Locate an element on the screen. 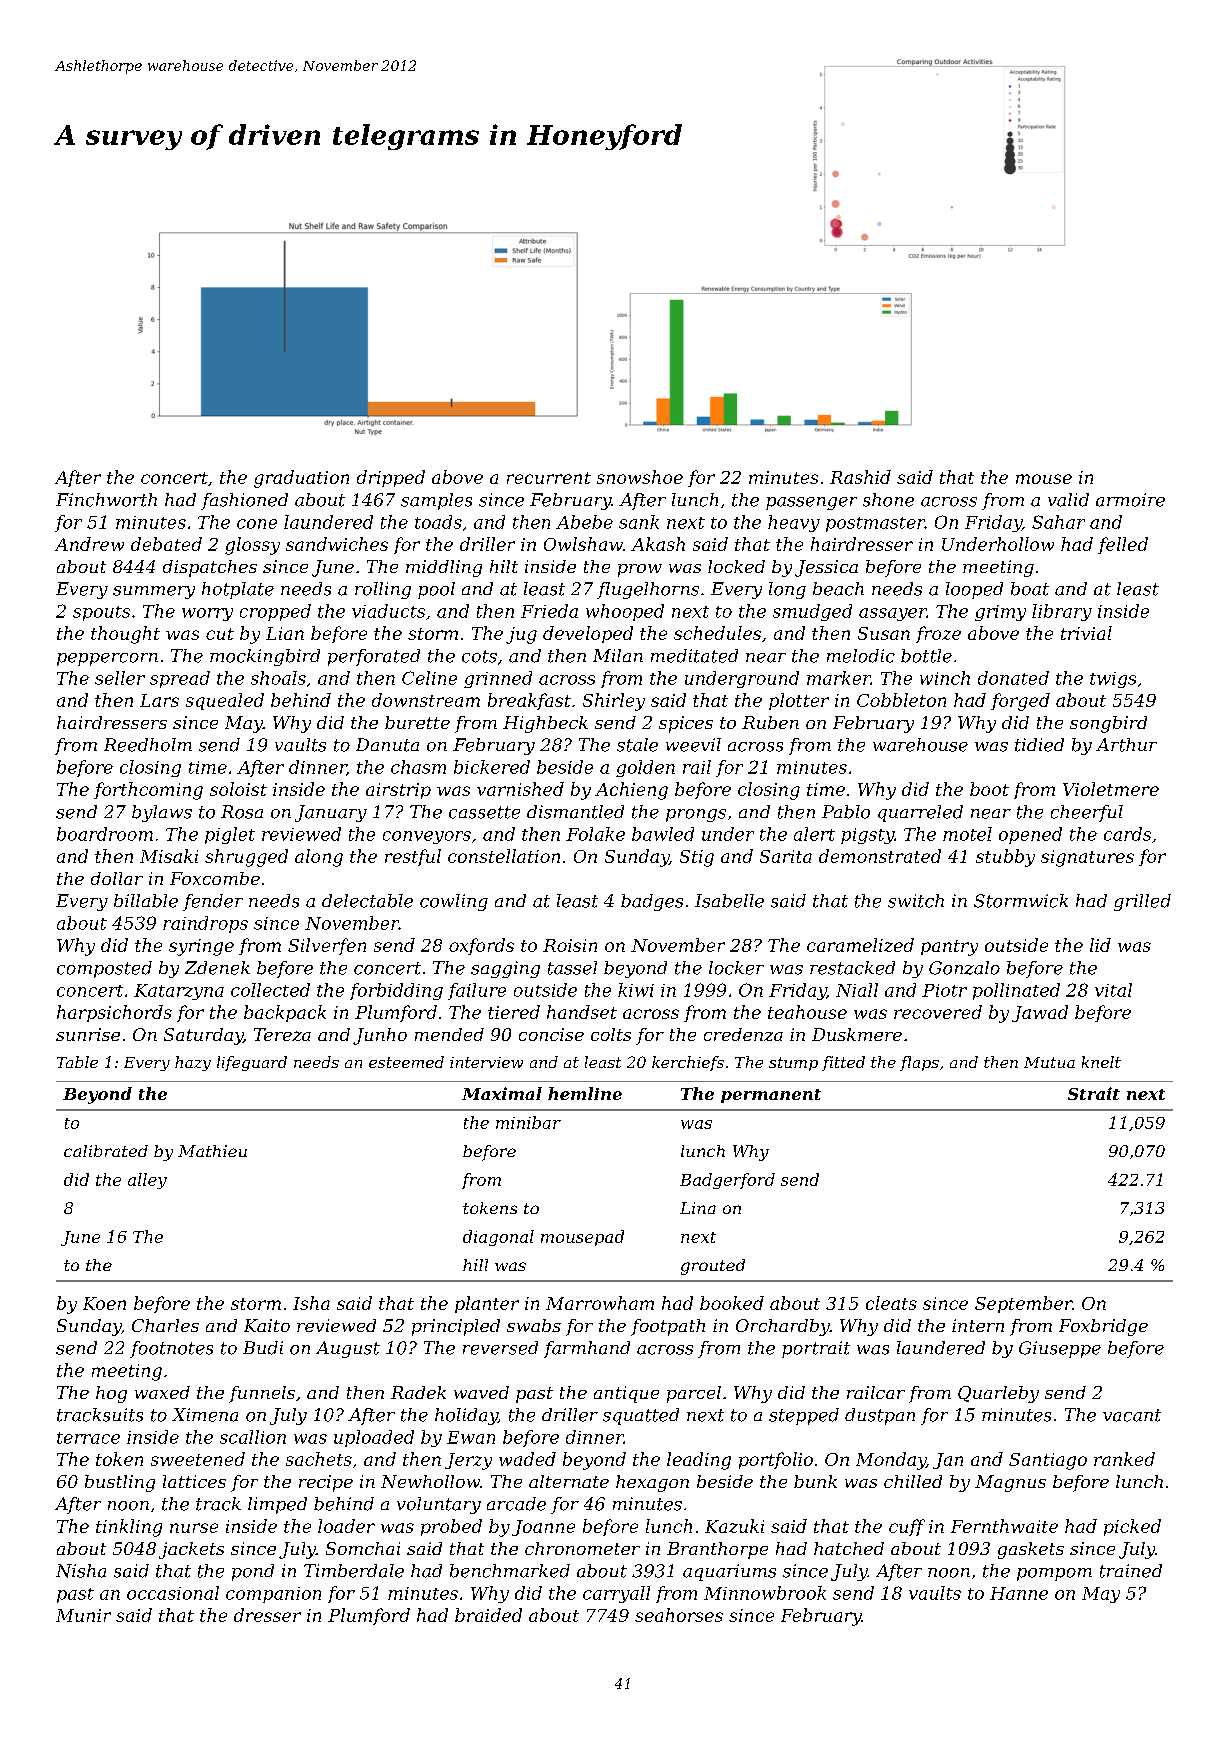 This screenshot has width=1229, height=1738. heavy is located at coordinates (794, 523).
